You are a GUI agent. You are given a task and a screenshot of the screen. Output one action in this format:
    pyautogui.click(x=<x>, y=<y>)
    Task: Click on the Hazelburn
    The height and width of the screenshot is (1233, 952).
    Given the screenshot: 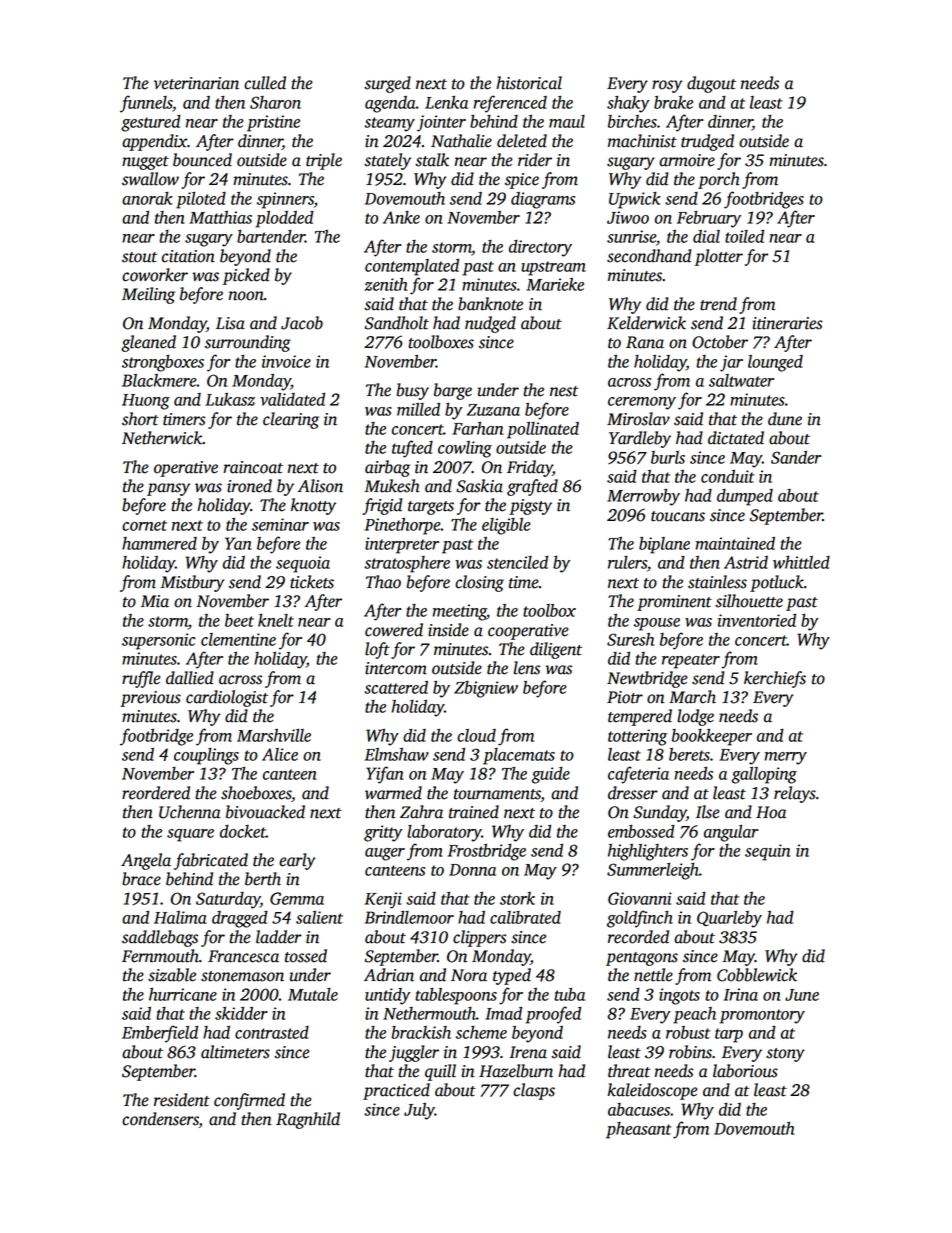 What is the action you would take?
    pyautogui.click(x=516, y=1071)
